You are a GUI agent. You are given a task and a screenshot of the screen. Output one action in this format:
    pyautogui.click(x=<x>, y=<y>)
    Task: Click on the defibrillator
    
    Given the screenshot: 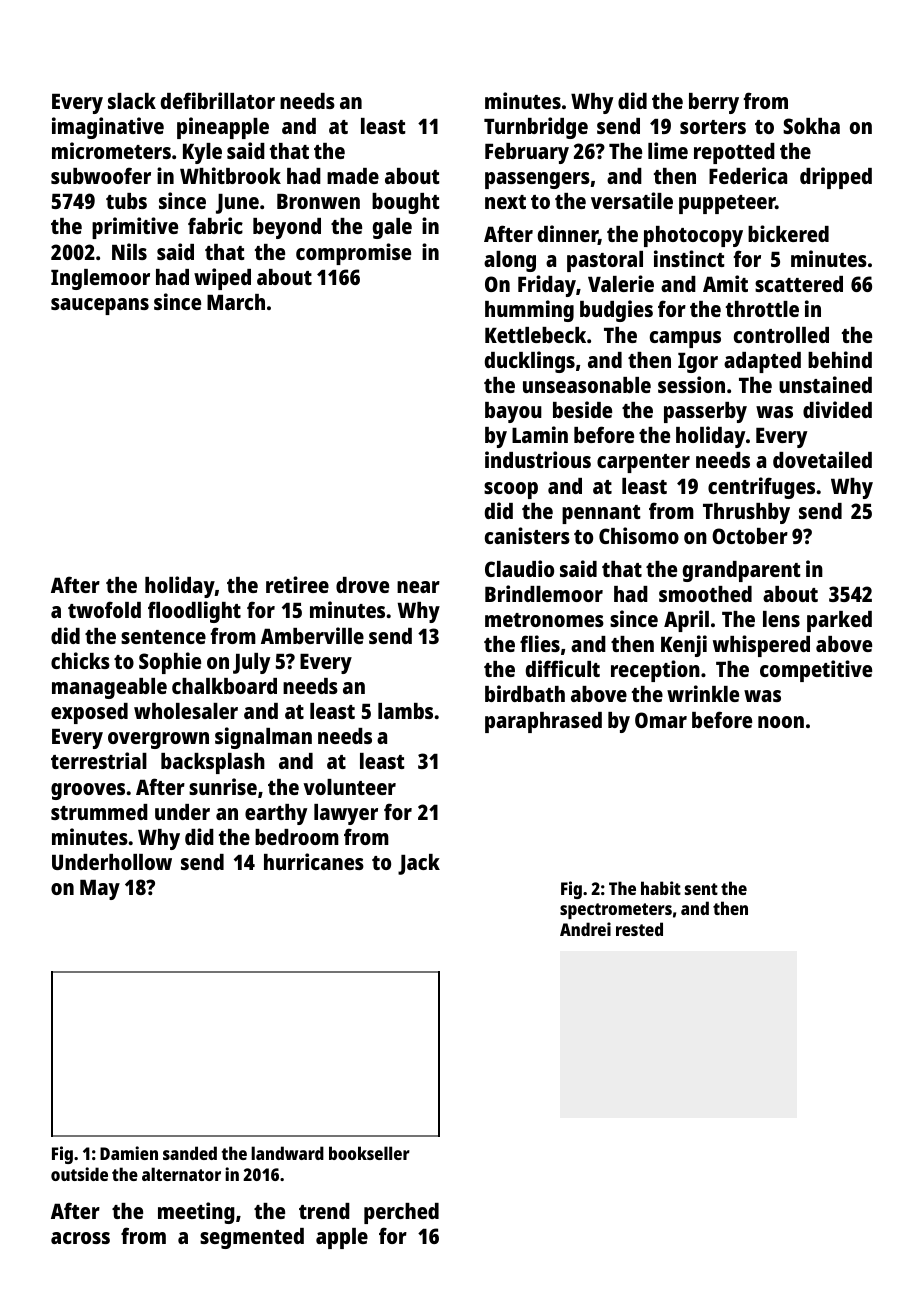 What is the action you would take?
    pyautogui.click(x=218, y=100)
